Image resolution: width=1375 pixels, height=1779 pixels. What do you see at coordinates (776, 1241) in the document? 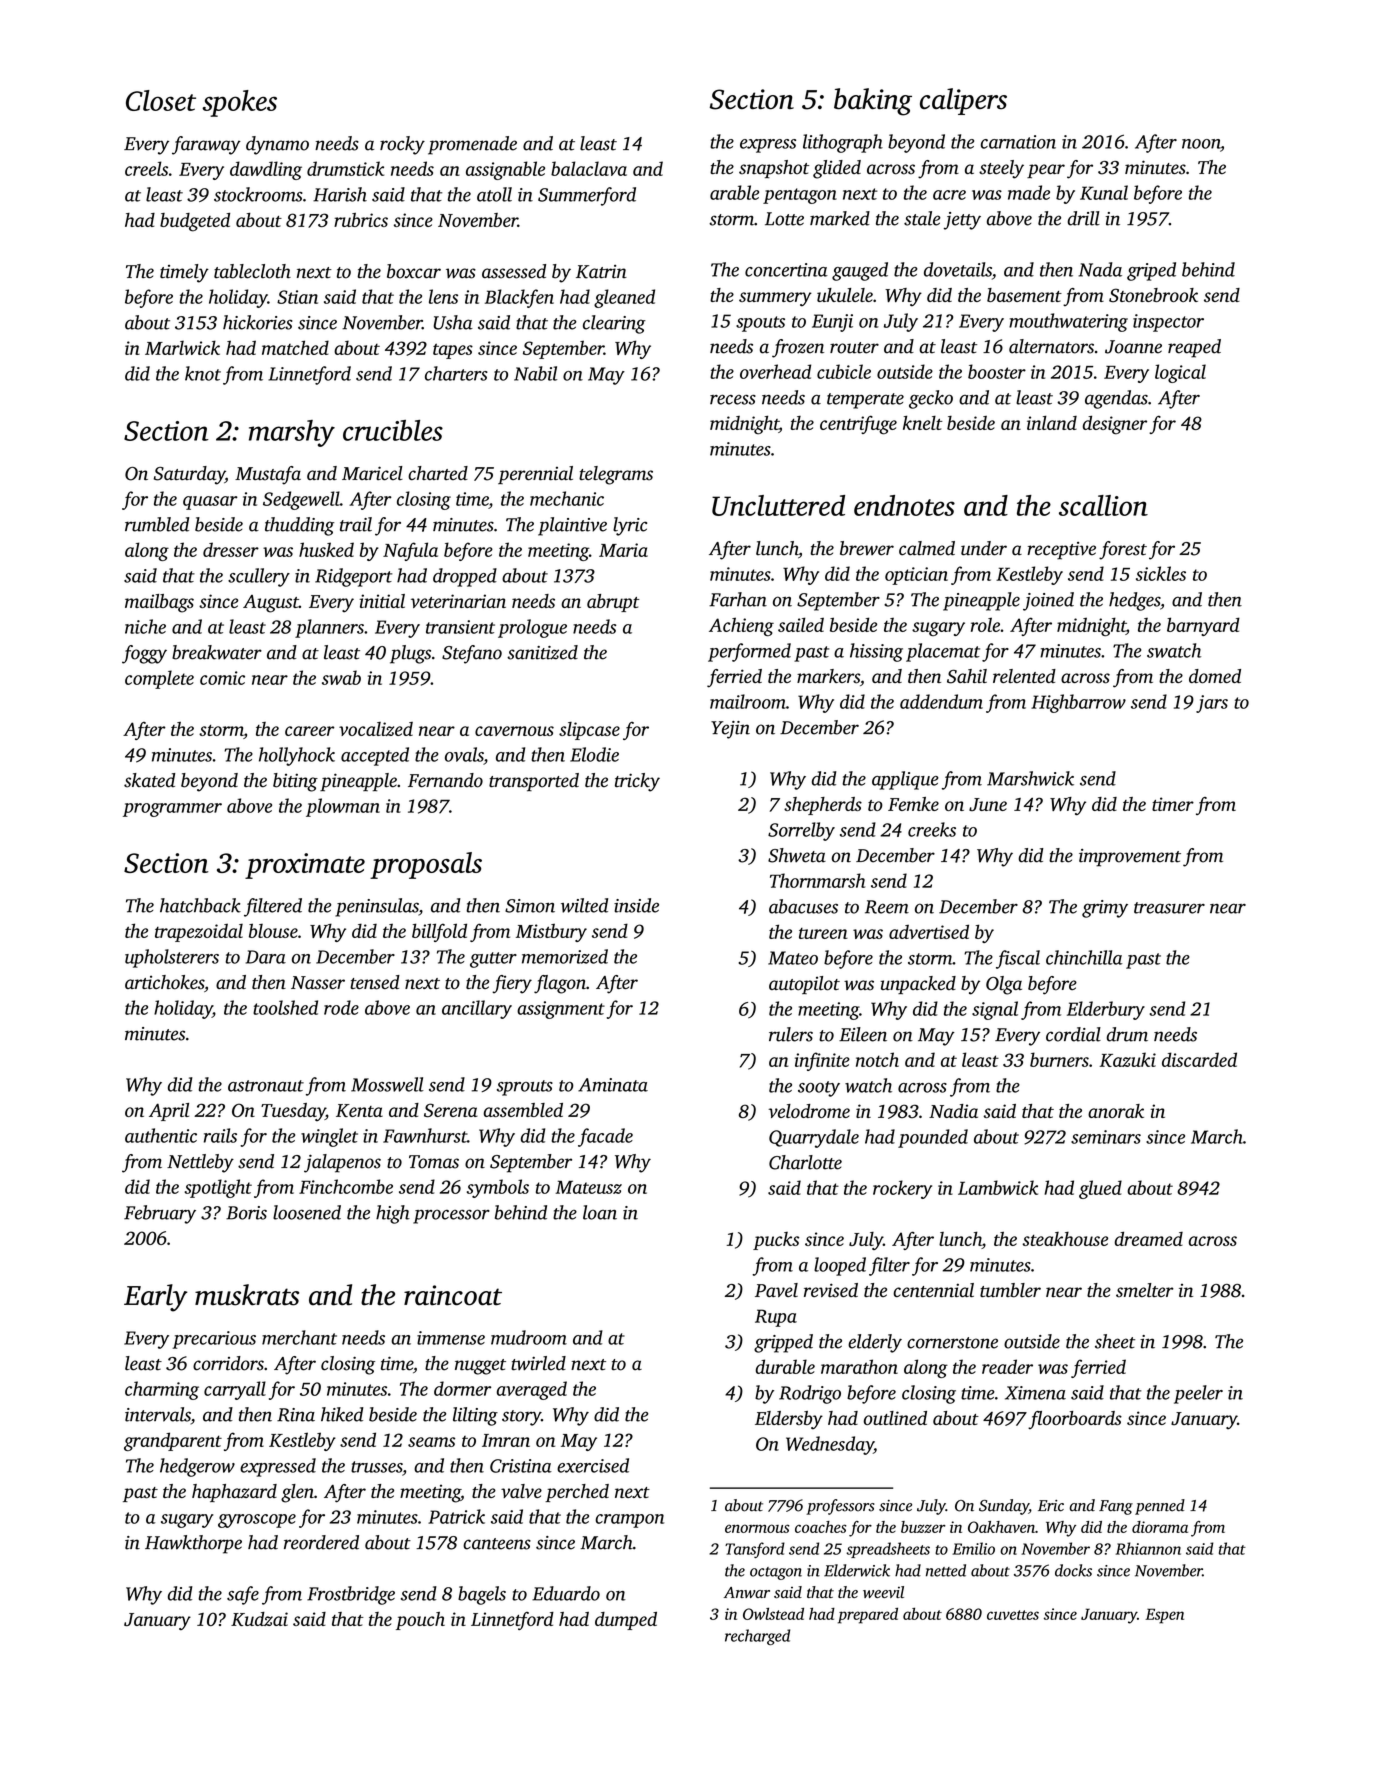
I see `pucks` at bounding box center [776, 1241].
